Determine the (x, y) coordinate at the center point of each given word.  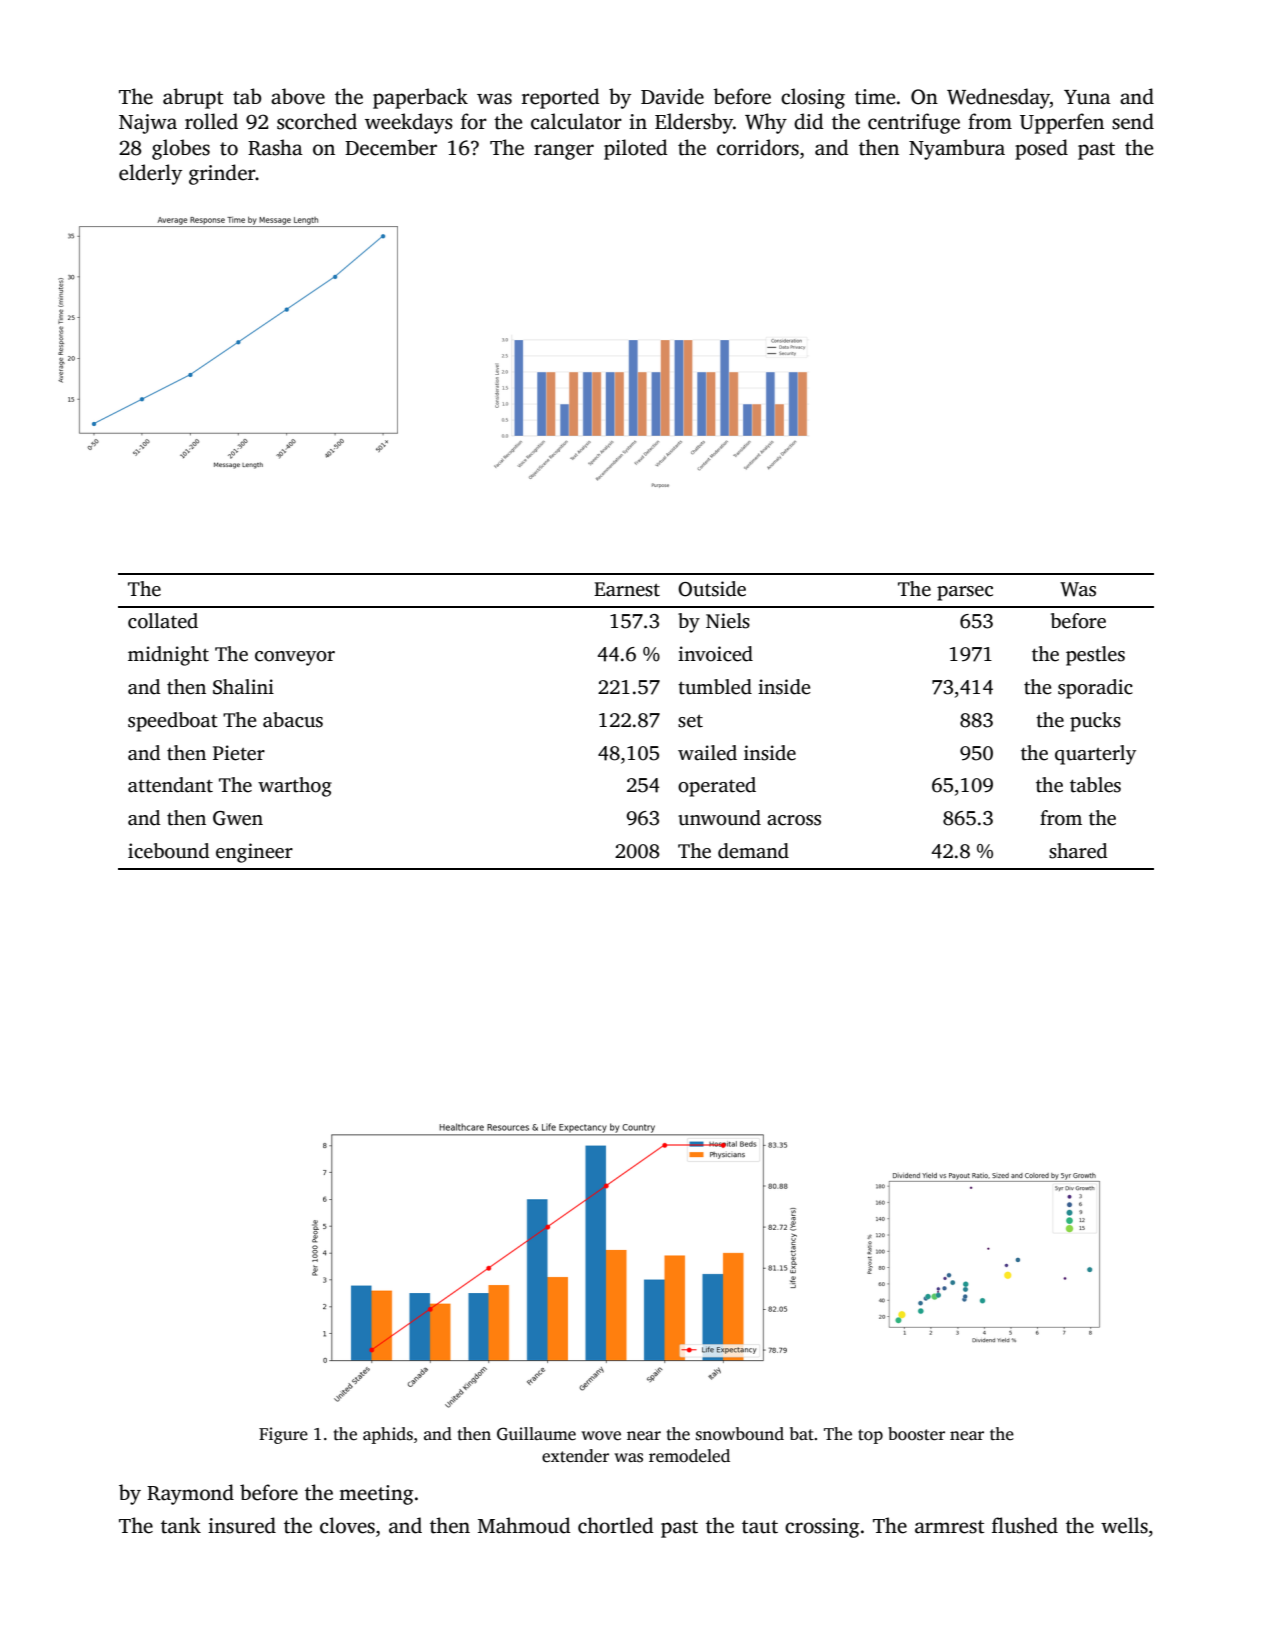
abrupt (193, 98)
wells (1124, 1525)
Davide (672, 96)
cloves (347, 1525)
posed (1041, 149)
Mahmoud (524, 1525)
